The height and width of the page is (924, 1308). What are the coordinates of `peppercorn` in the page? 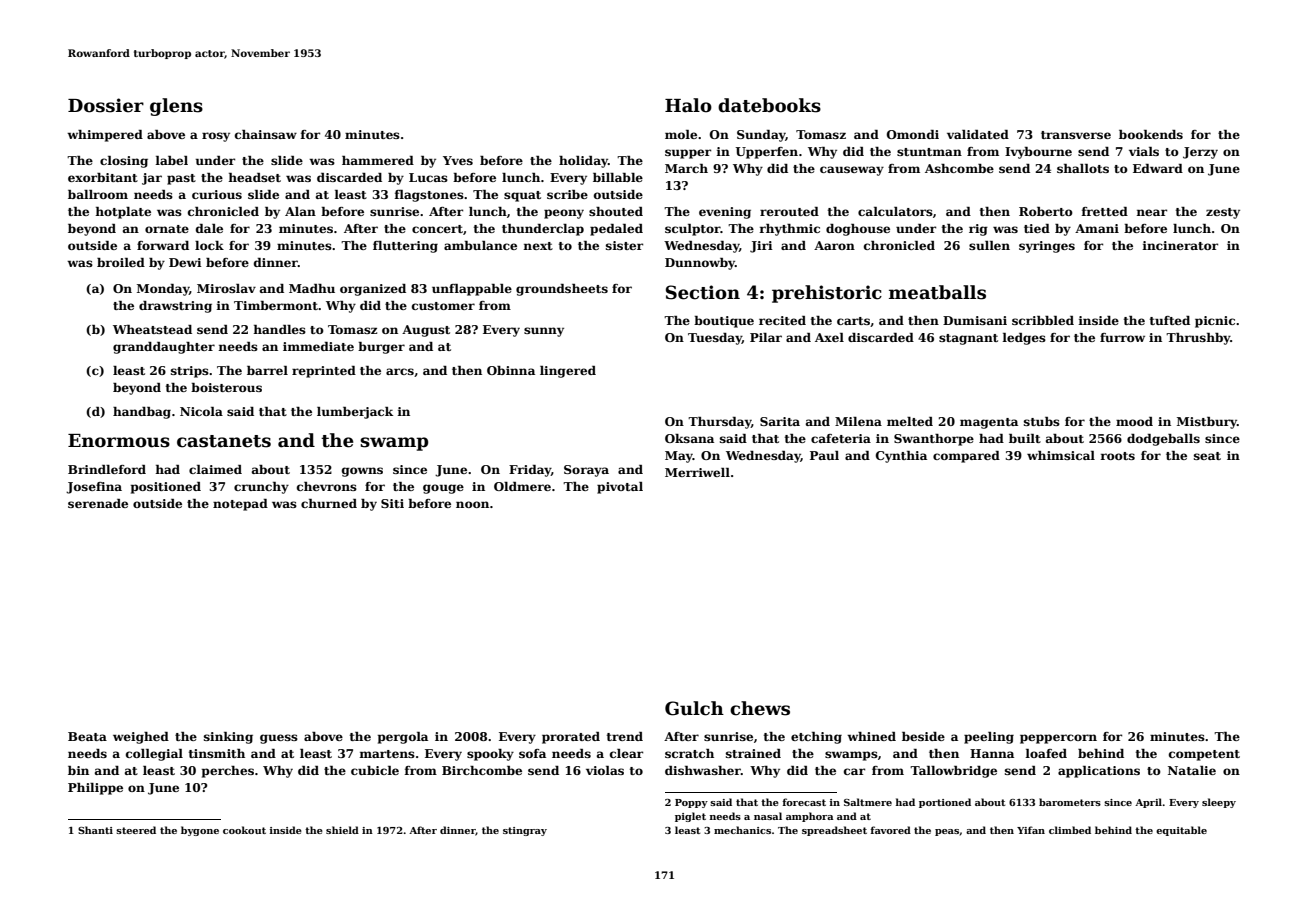 It's located at (1058, 739).
